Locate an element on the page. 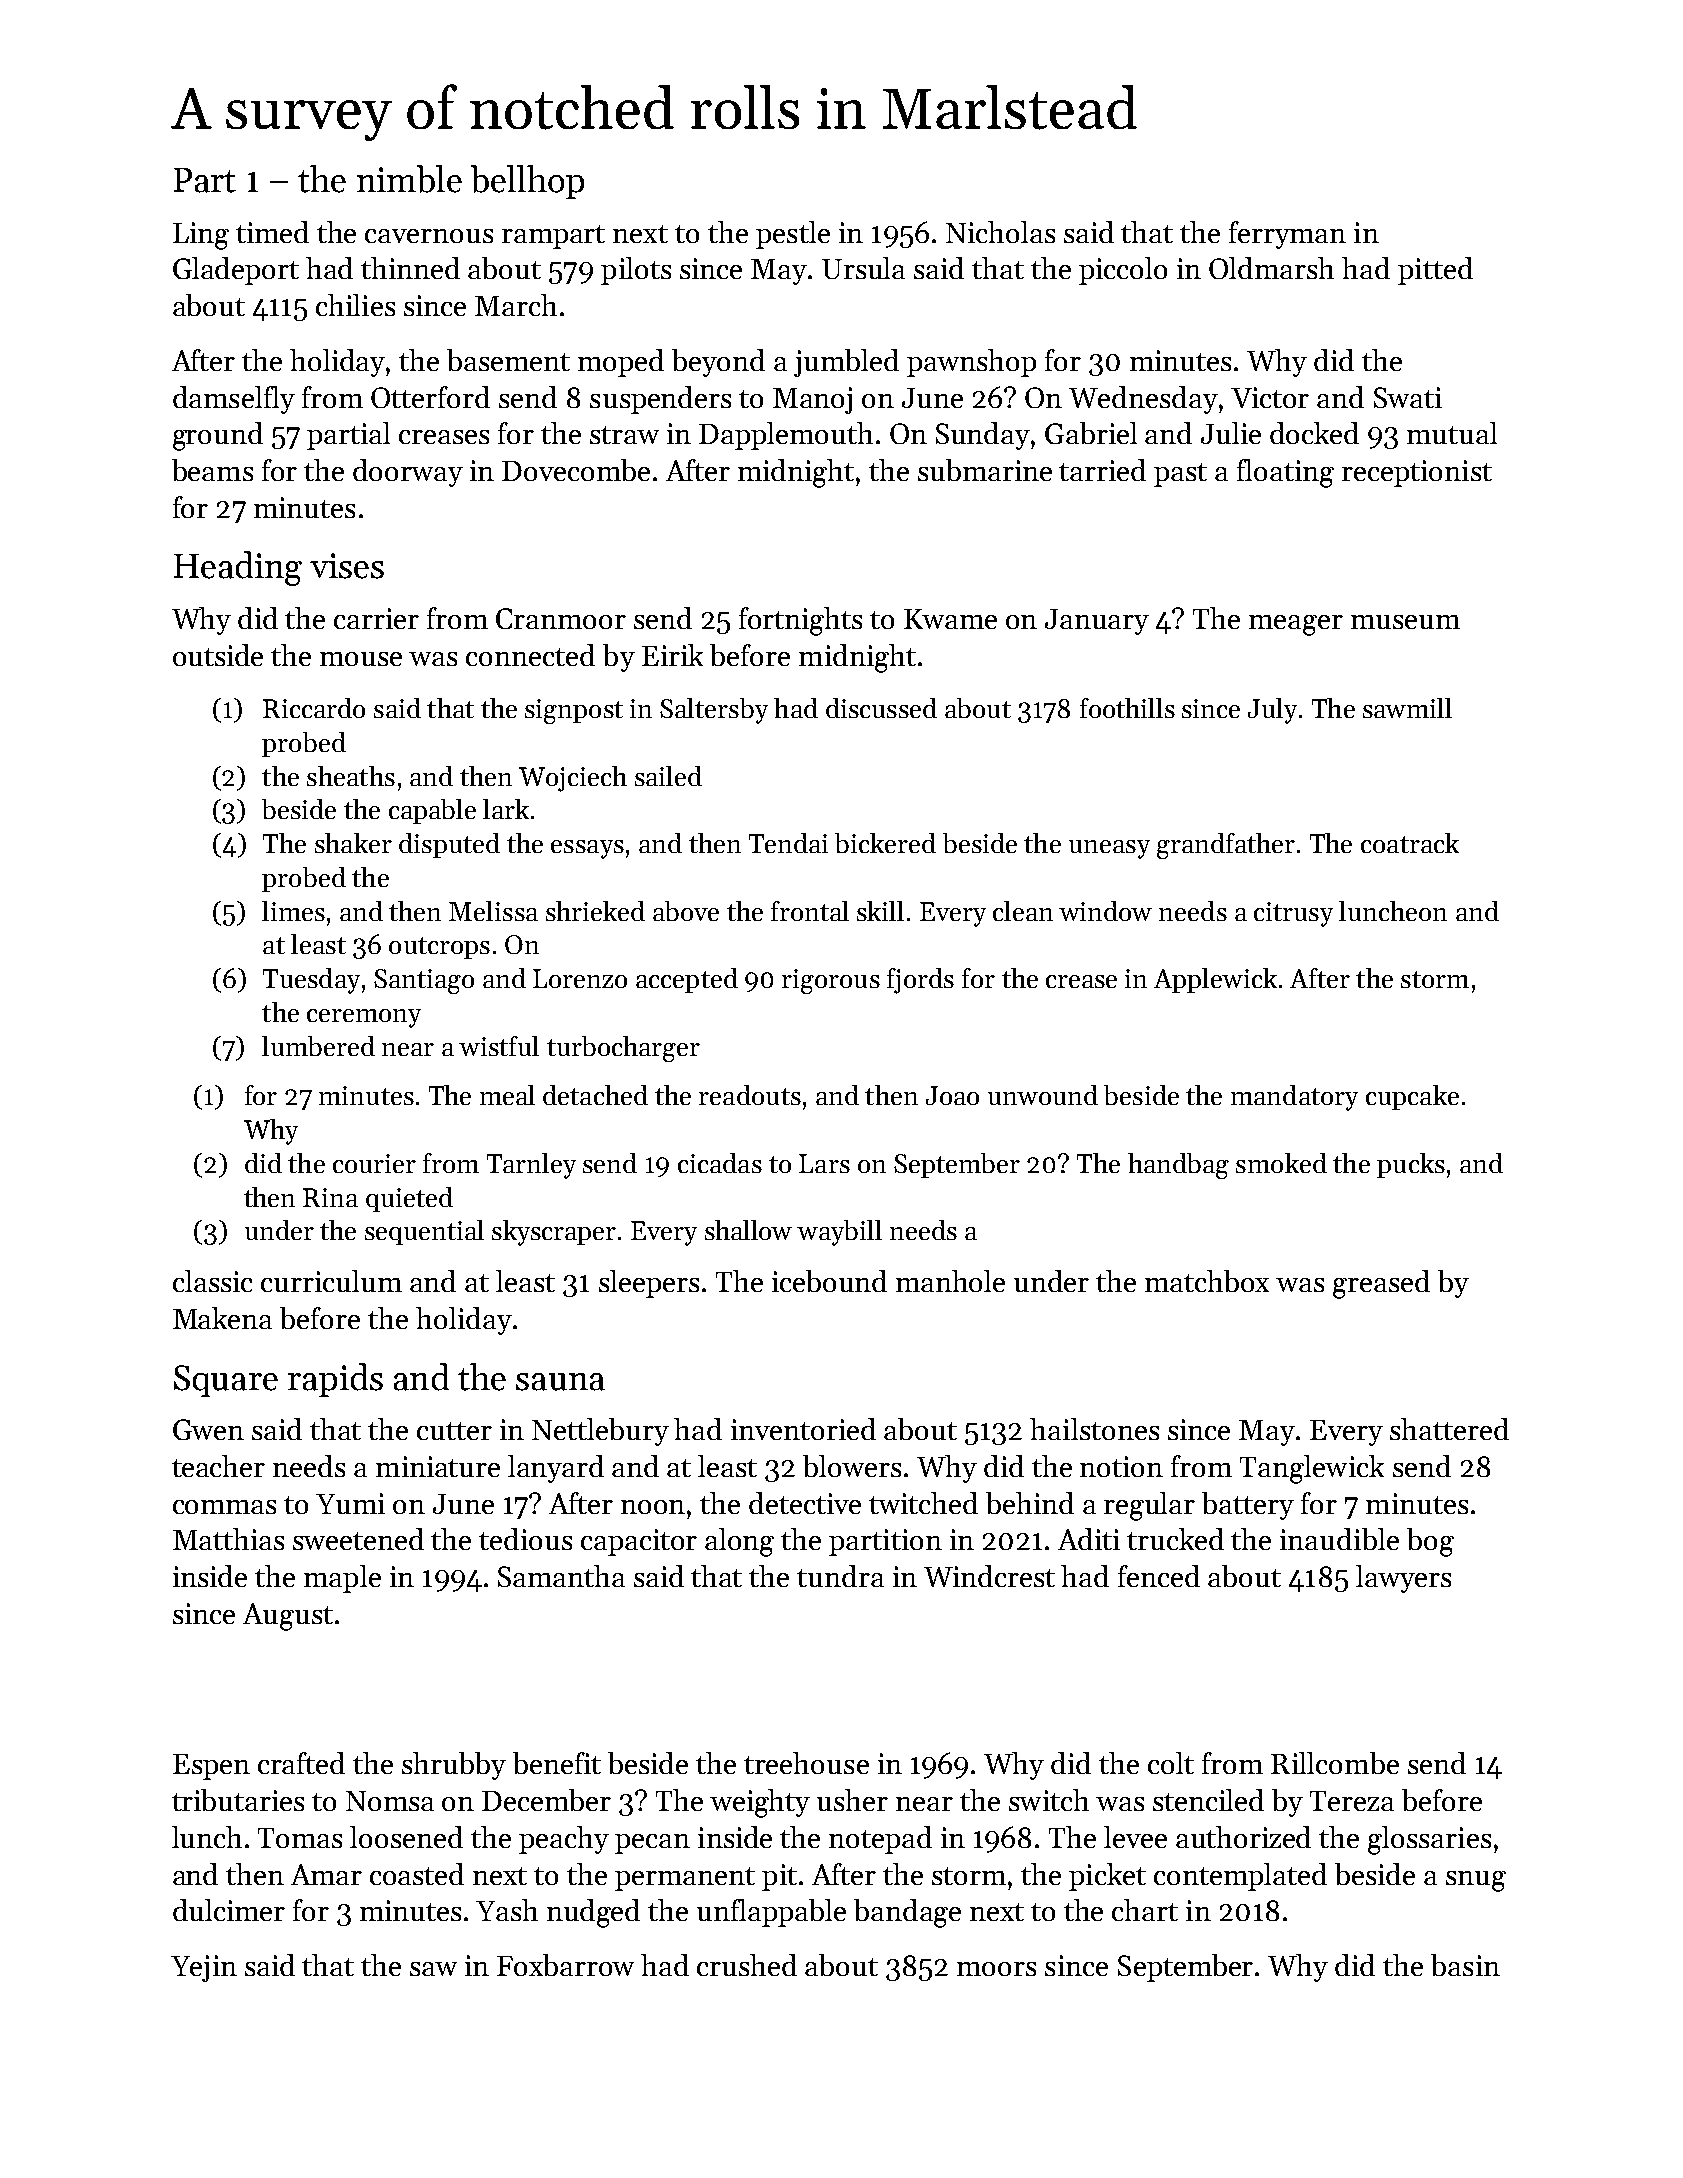  July is located at coordinates (1272, 711).
